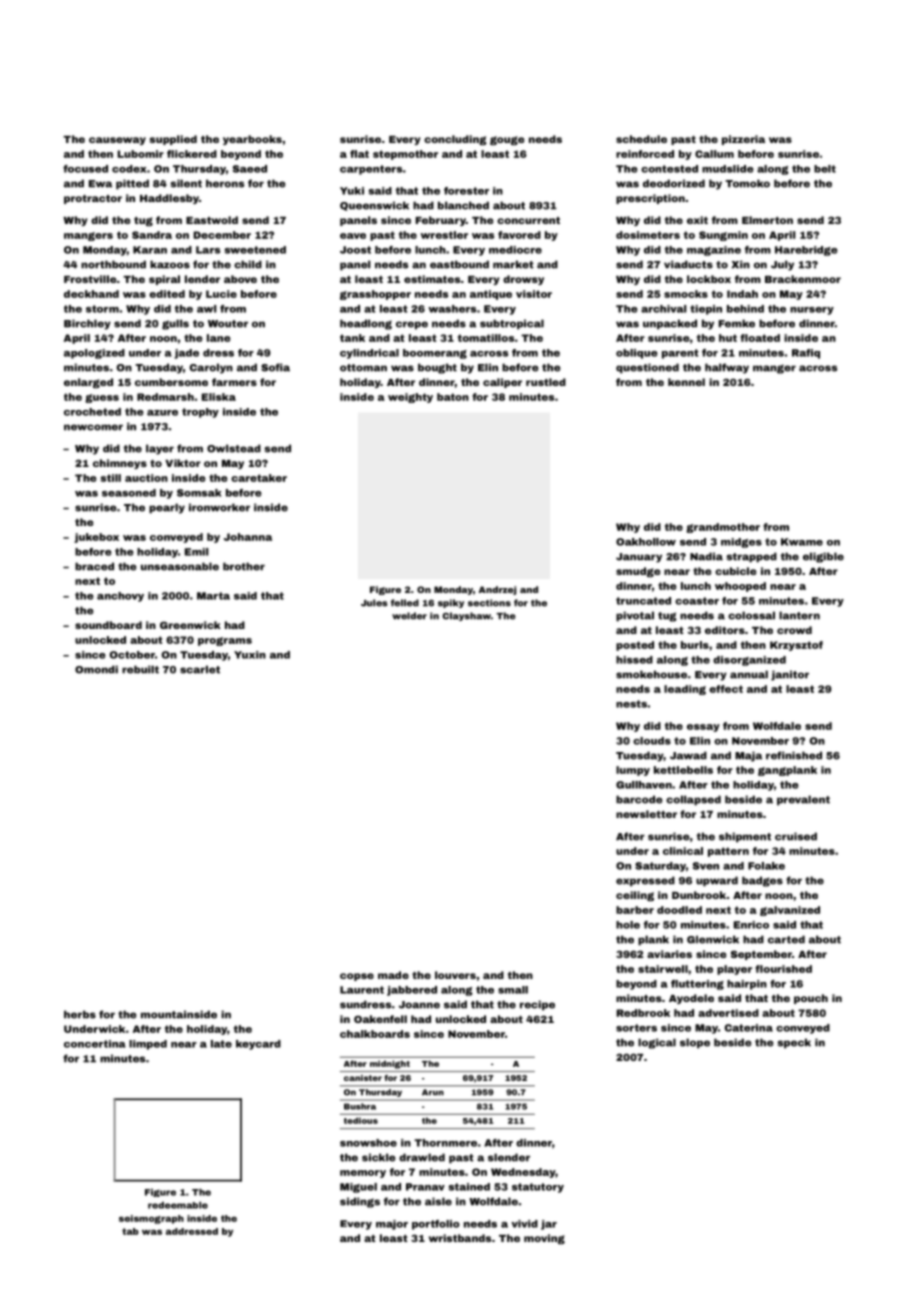 The image size is (908, 1316). Describe the element at coordinates (96, 669) in the screenshot. I see `Omondi` at that location.
